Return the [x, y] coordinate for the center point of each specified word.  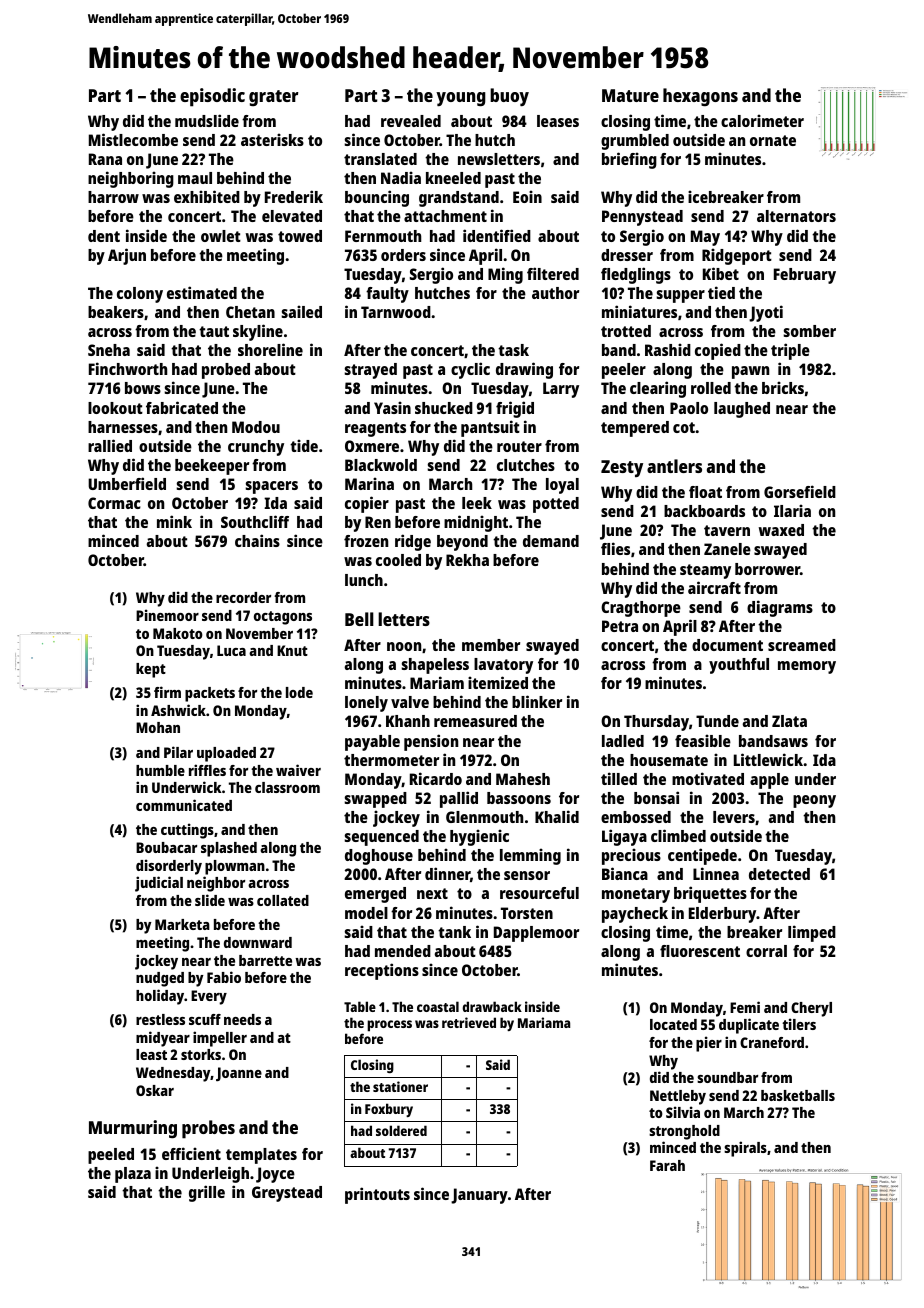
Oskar [155, 1090]
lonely [366, 704]
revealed [411, 121]
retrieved [469, 1022]
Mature [630, 95]
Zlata [789, 721]
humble [160, 770]
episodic [212, 97]
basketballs [798, 1095]
